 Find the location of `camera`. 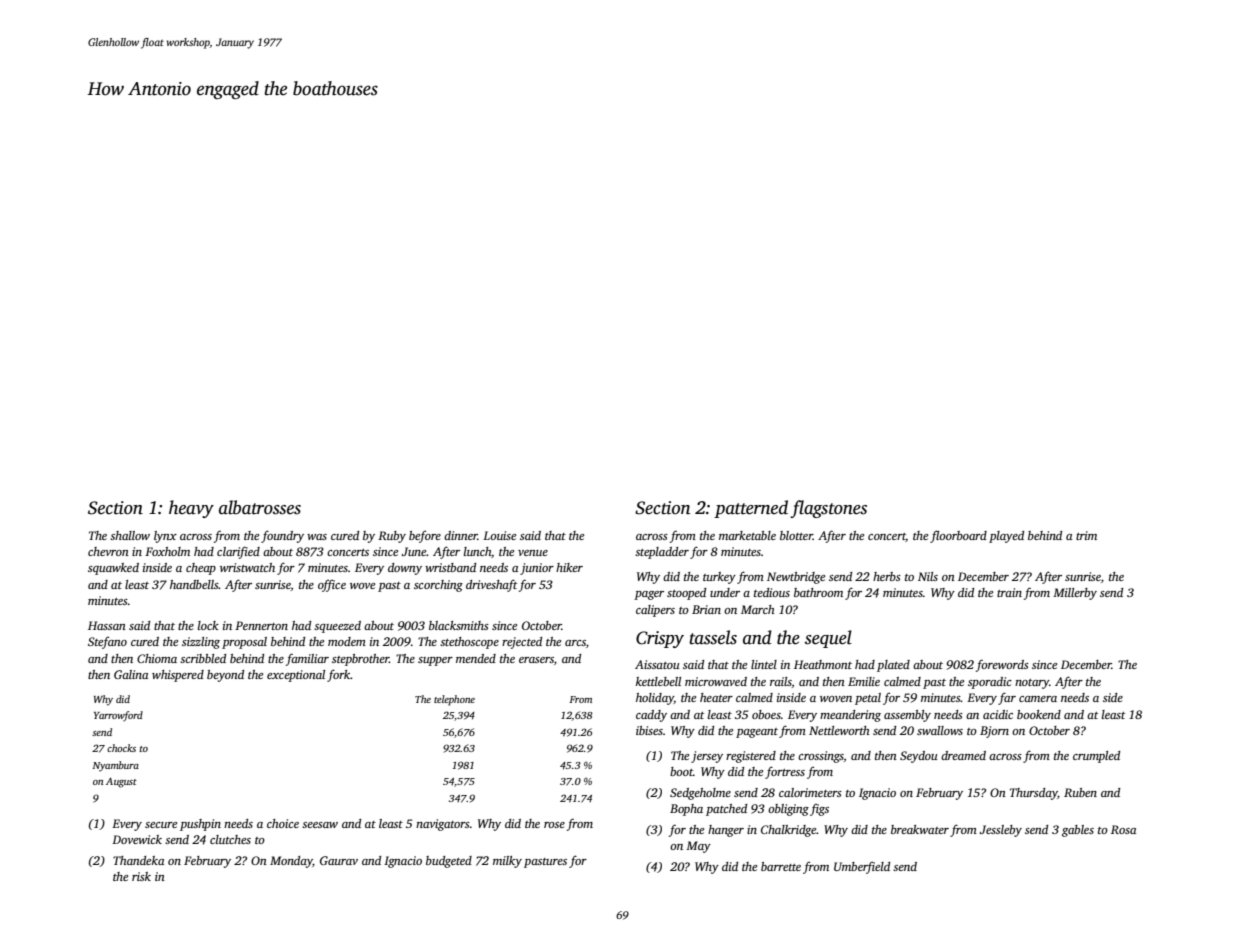

camera is located at coordinates (1038, 699).
